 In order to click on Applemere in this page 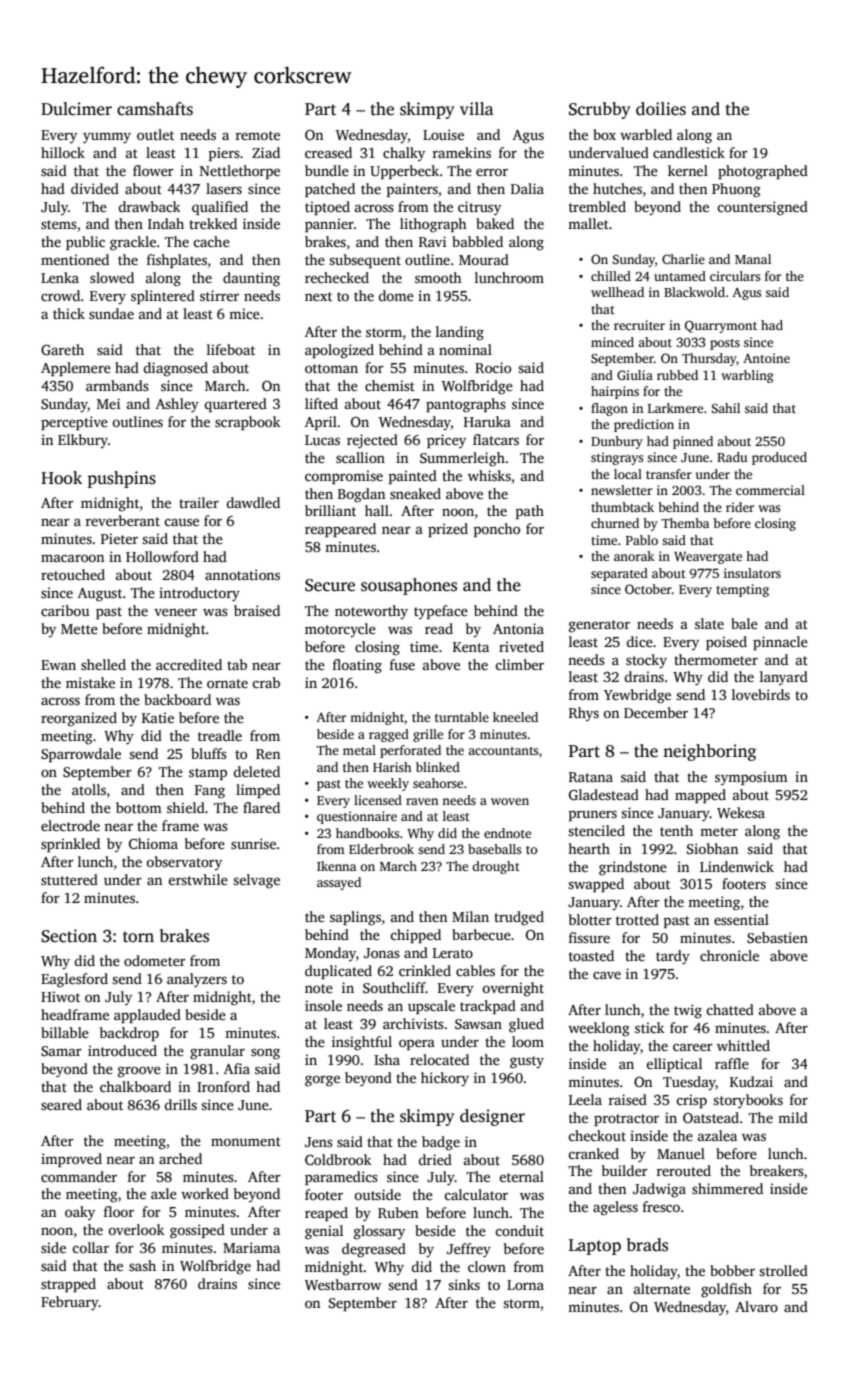, I will do `click(76, 369)`.
